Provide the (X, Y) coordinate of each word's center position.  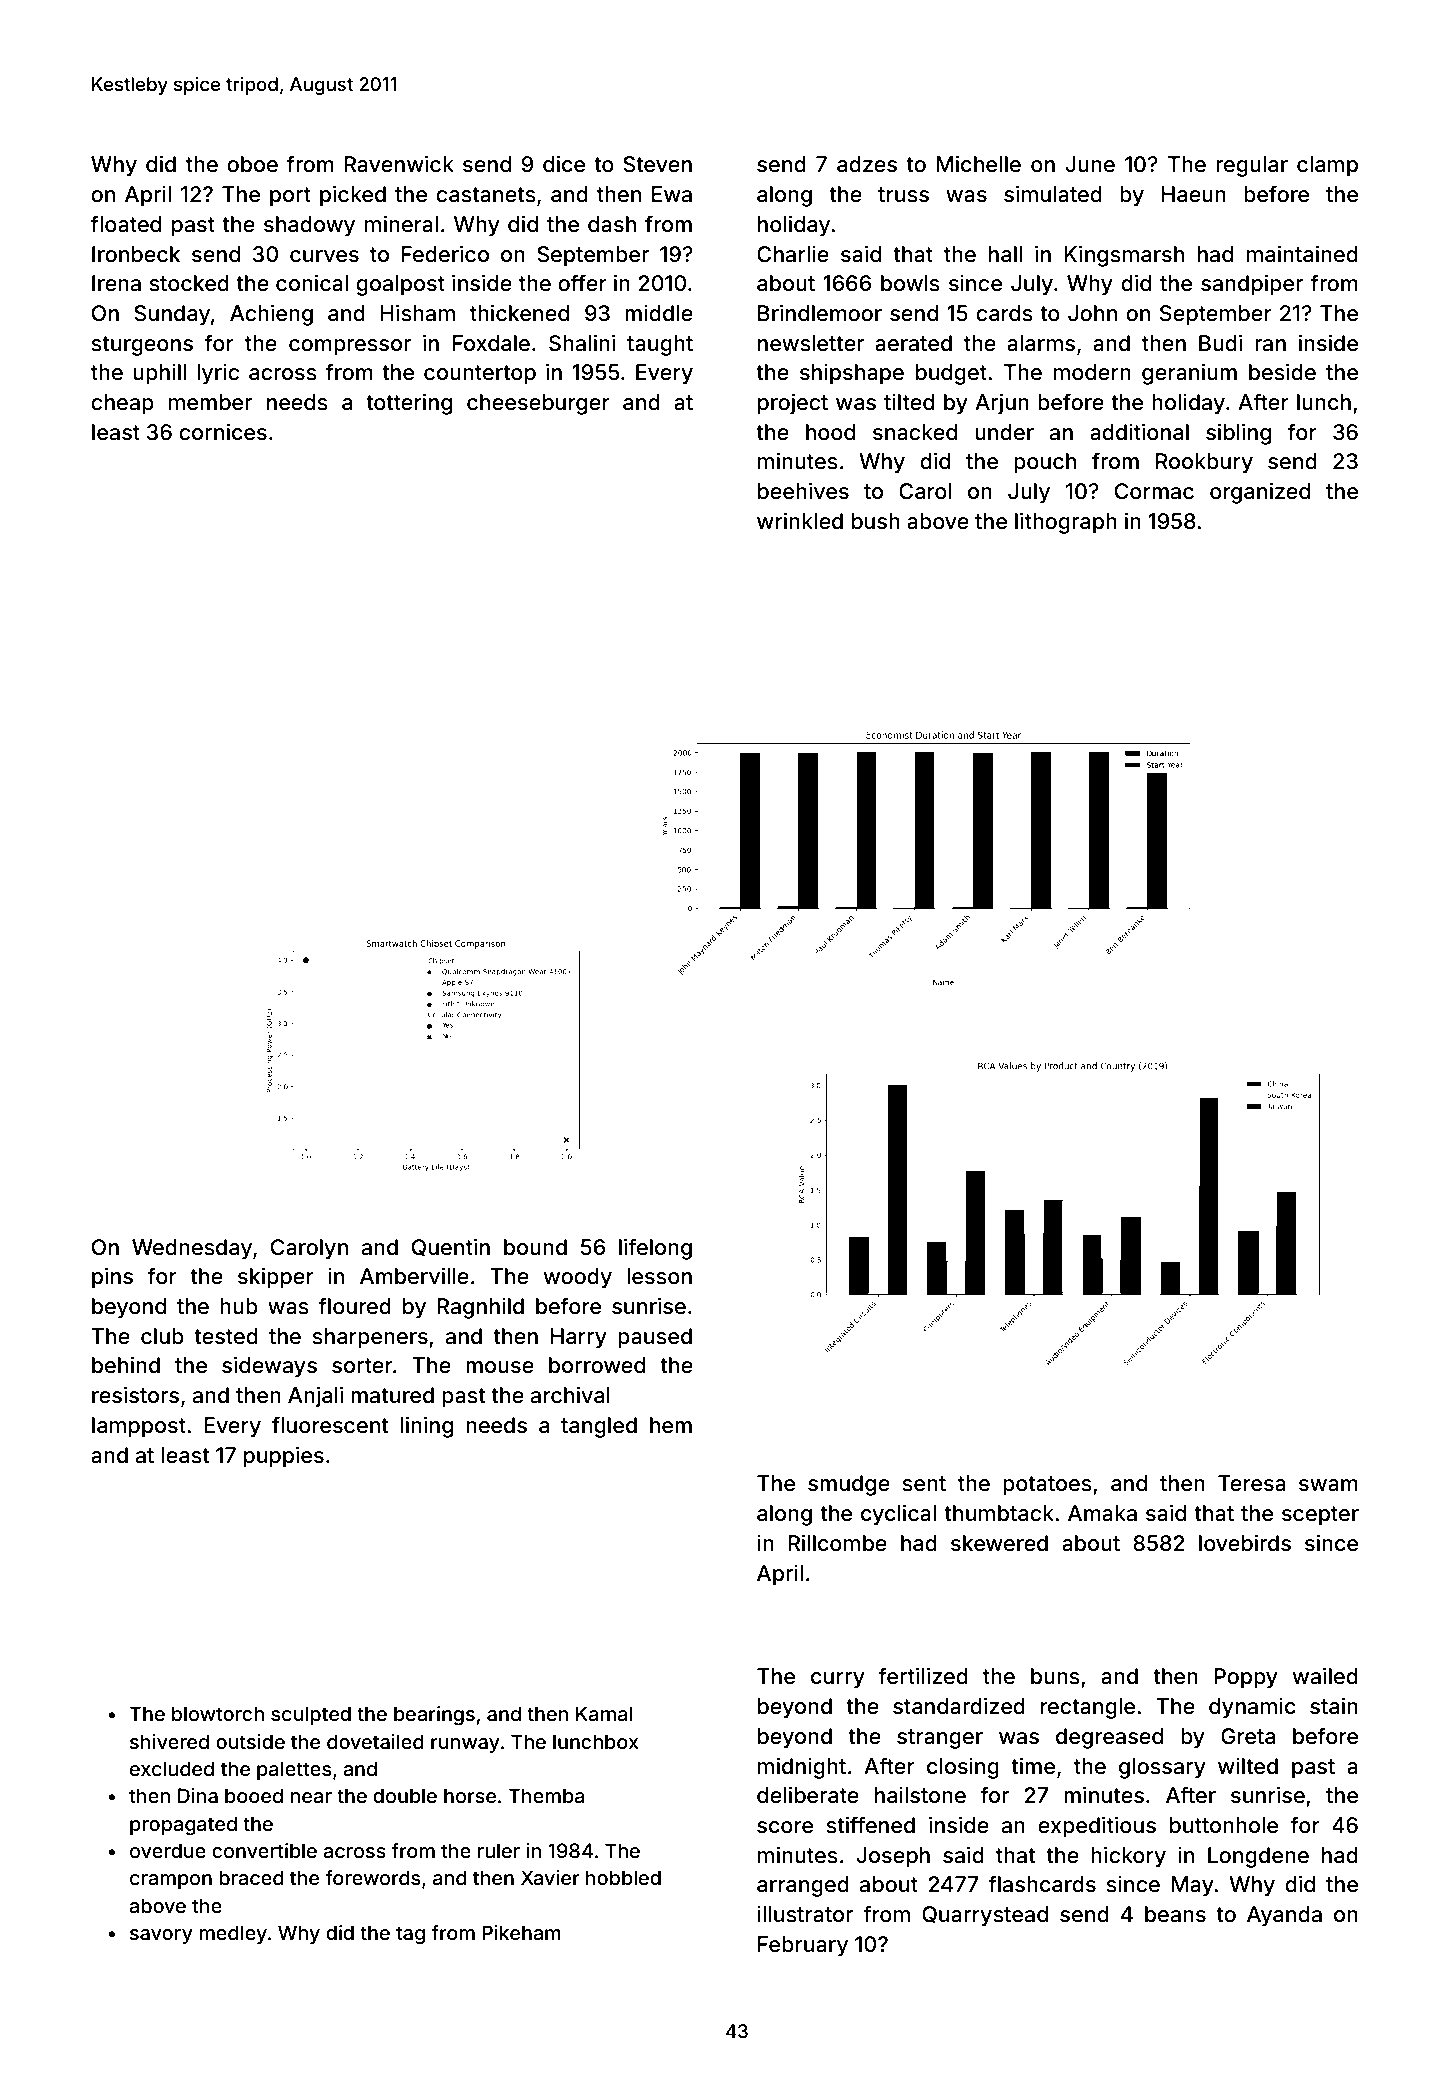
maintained (1302, 254)
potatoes (1047, 1486)
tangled (599, 1427)
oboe (252, 164)
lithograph (1066, 523)
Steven (657, 164)
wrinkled (800, 521)
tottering (409, 404)
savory (161, 1936)
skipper (276, 1278)
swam (1328, 1485)
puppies (284, 1457)
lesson (659, 1276)
